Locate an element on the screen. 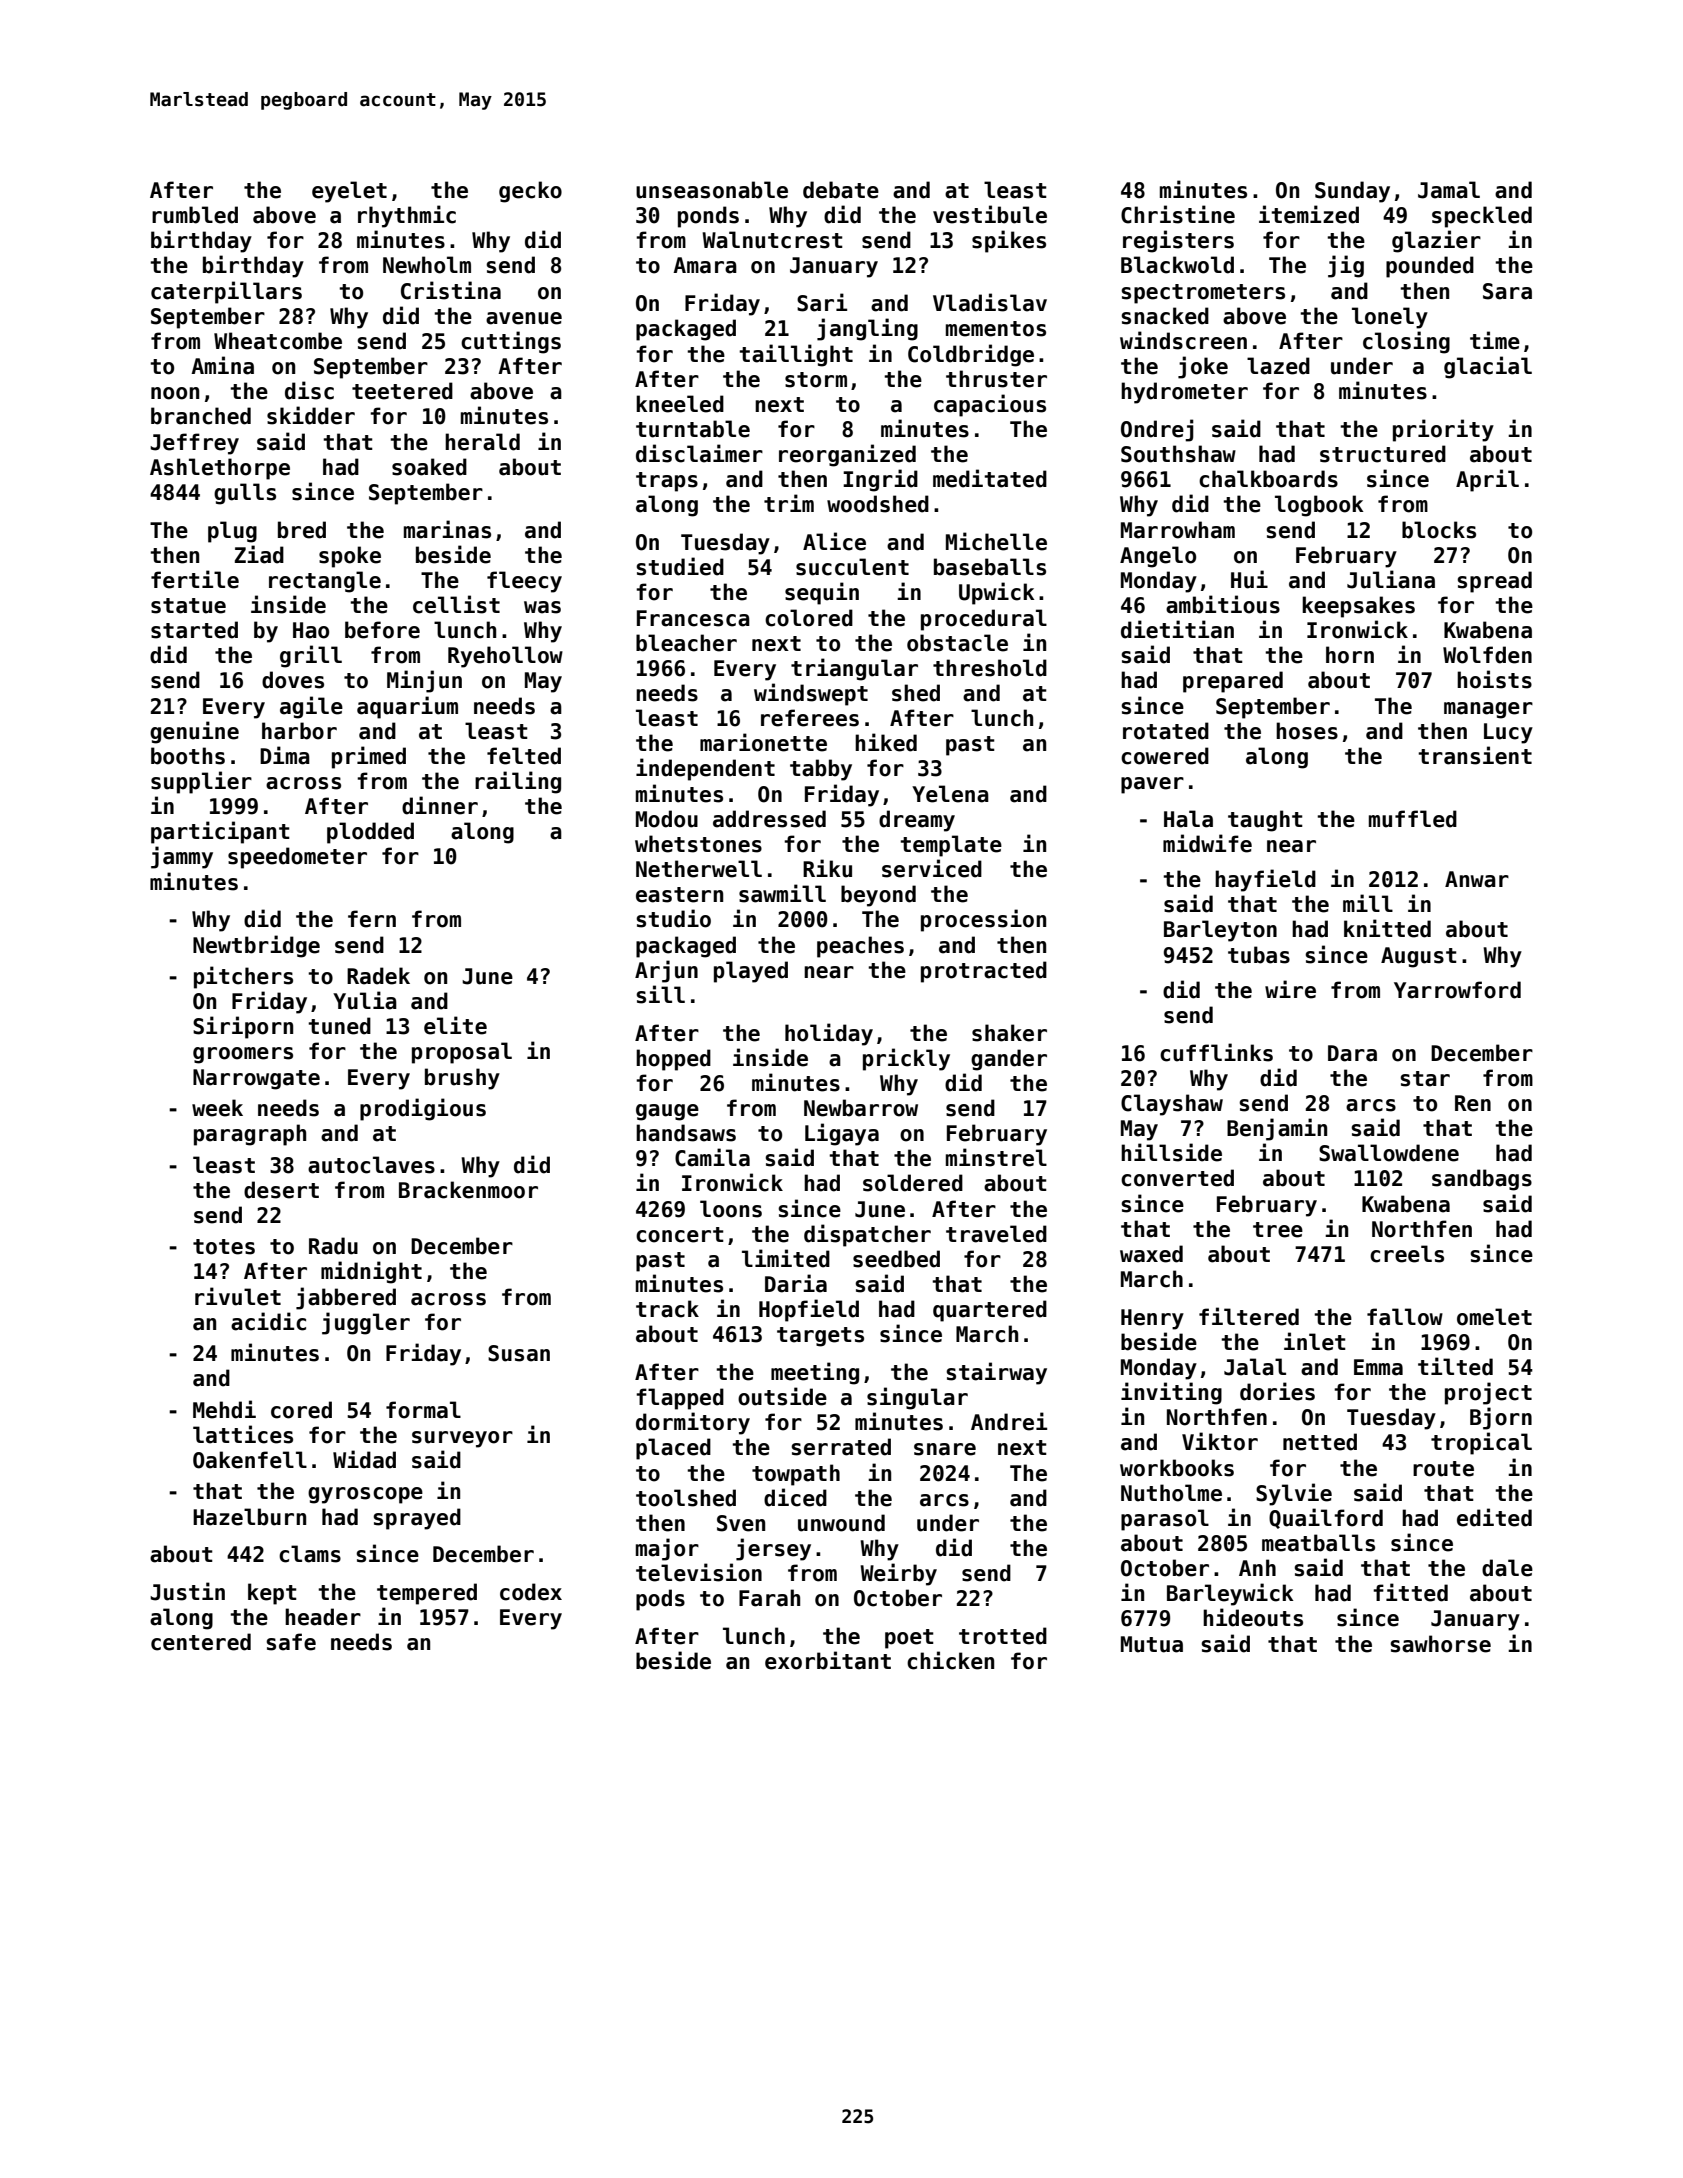 Image resolution: width=1683 pixels, height=2178 pixels. Sunday is located at coordinates (1352, 192).
